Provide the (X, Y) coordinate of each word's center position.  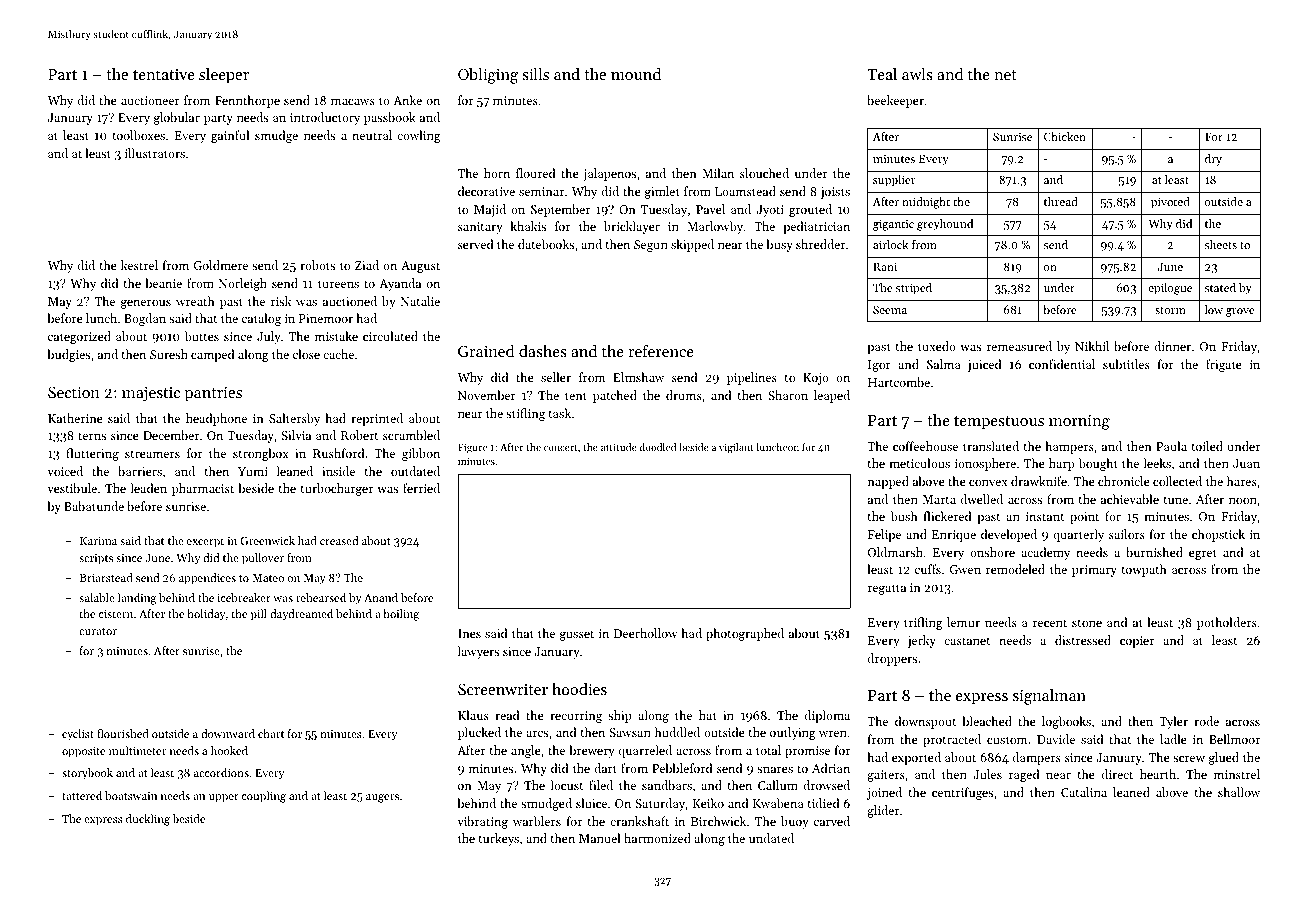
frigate (1224, 365)
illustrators (155, 153)
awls (917, 74)
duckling (148, 820)
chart (271, 733)
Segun (651, 246)
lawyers (478, 652)
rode (1206, 721)
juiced (984, 365)
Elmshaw (638, 377)
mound (636, 74)
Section (74, 392)
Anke (407, 100)
